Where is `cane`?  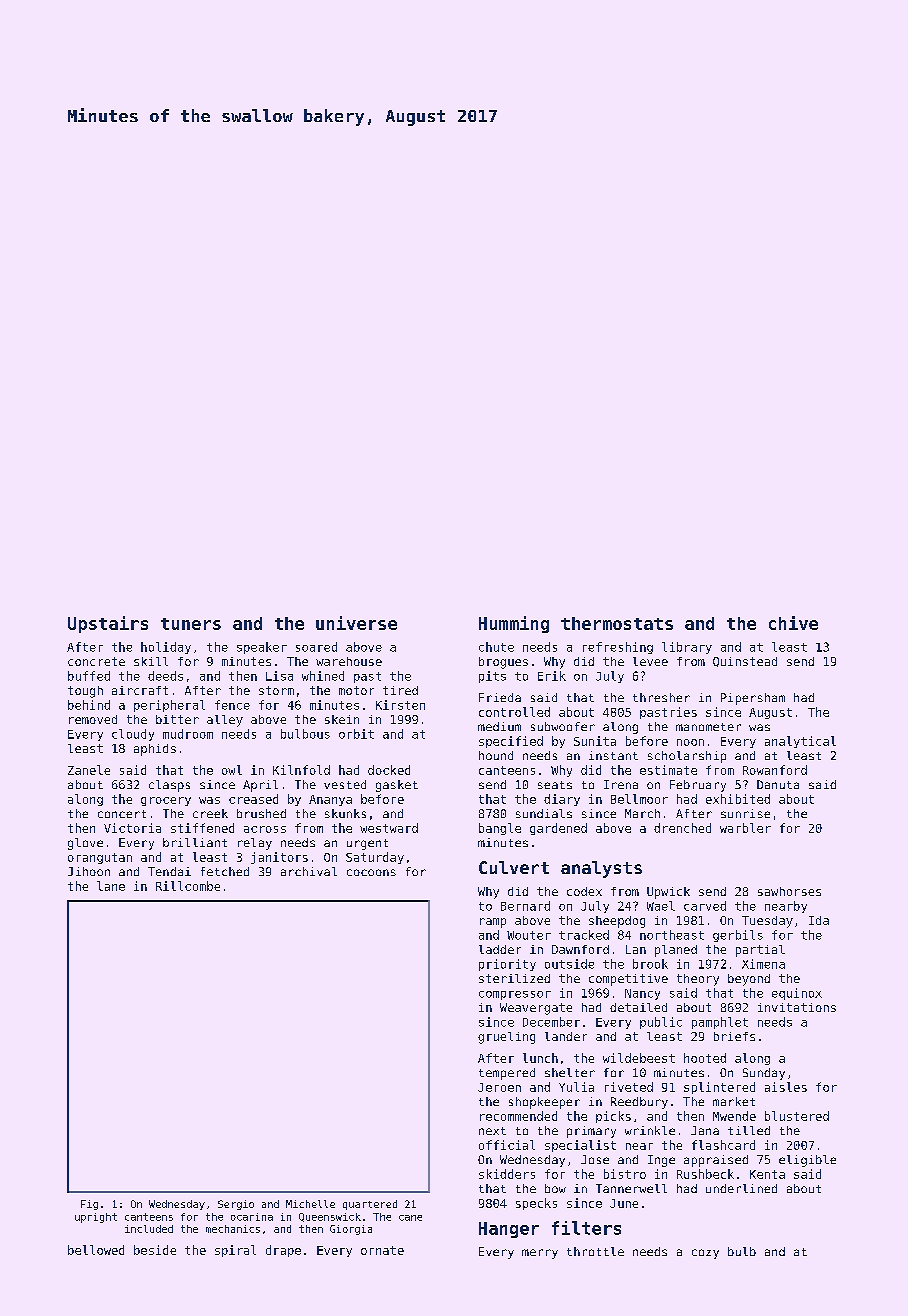 cane is located at coordinates (410, 1218).
